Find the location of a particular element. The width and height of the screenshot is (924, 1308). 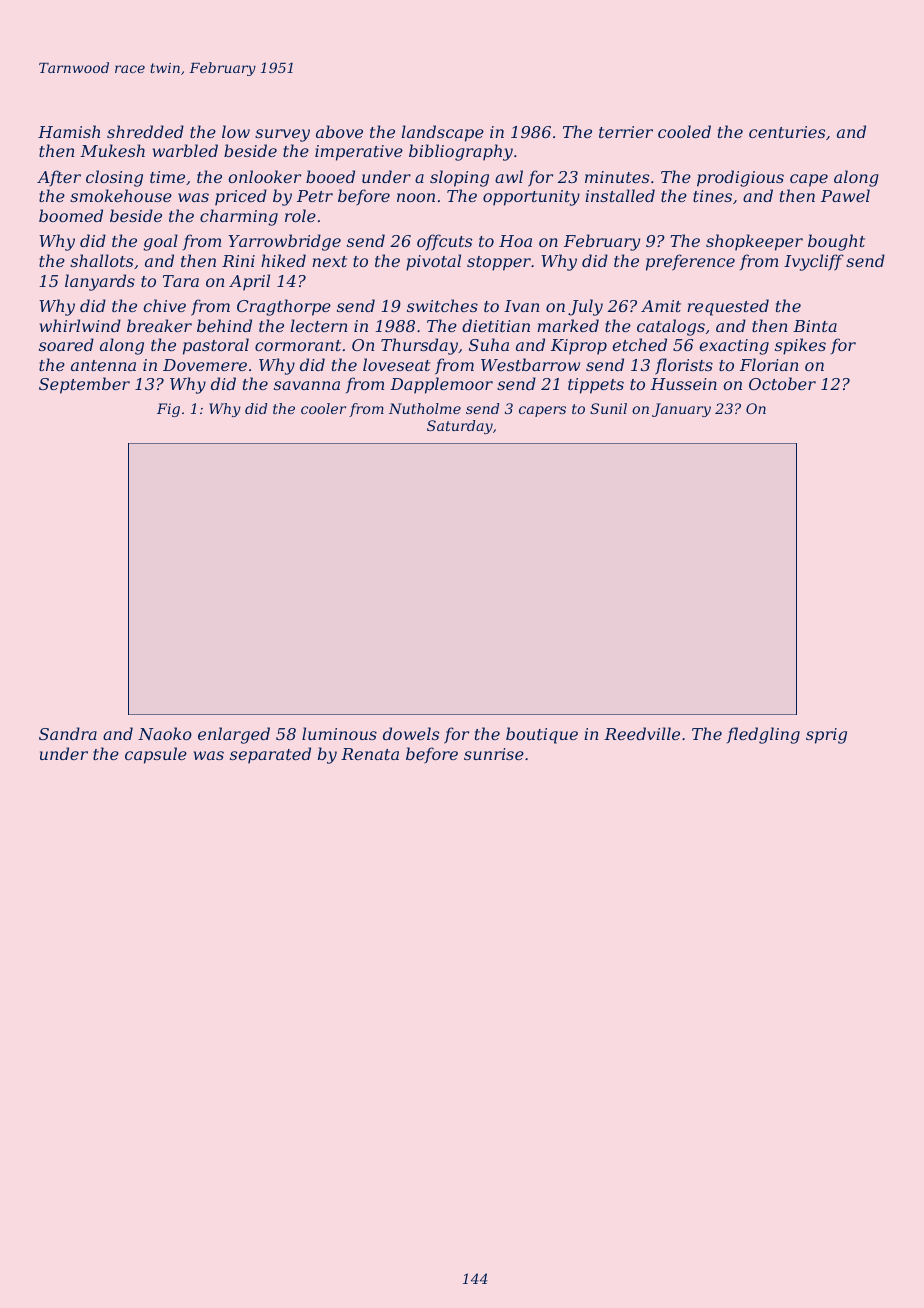

fledgling is located at coordinates (763, 735).
